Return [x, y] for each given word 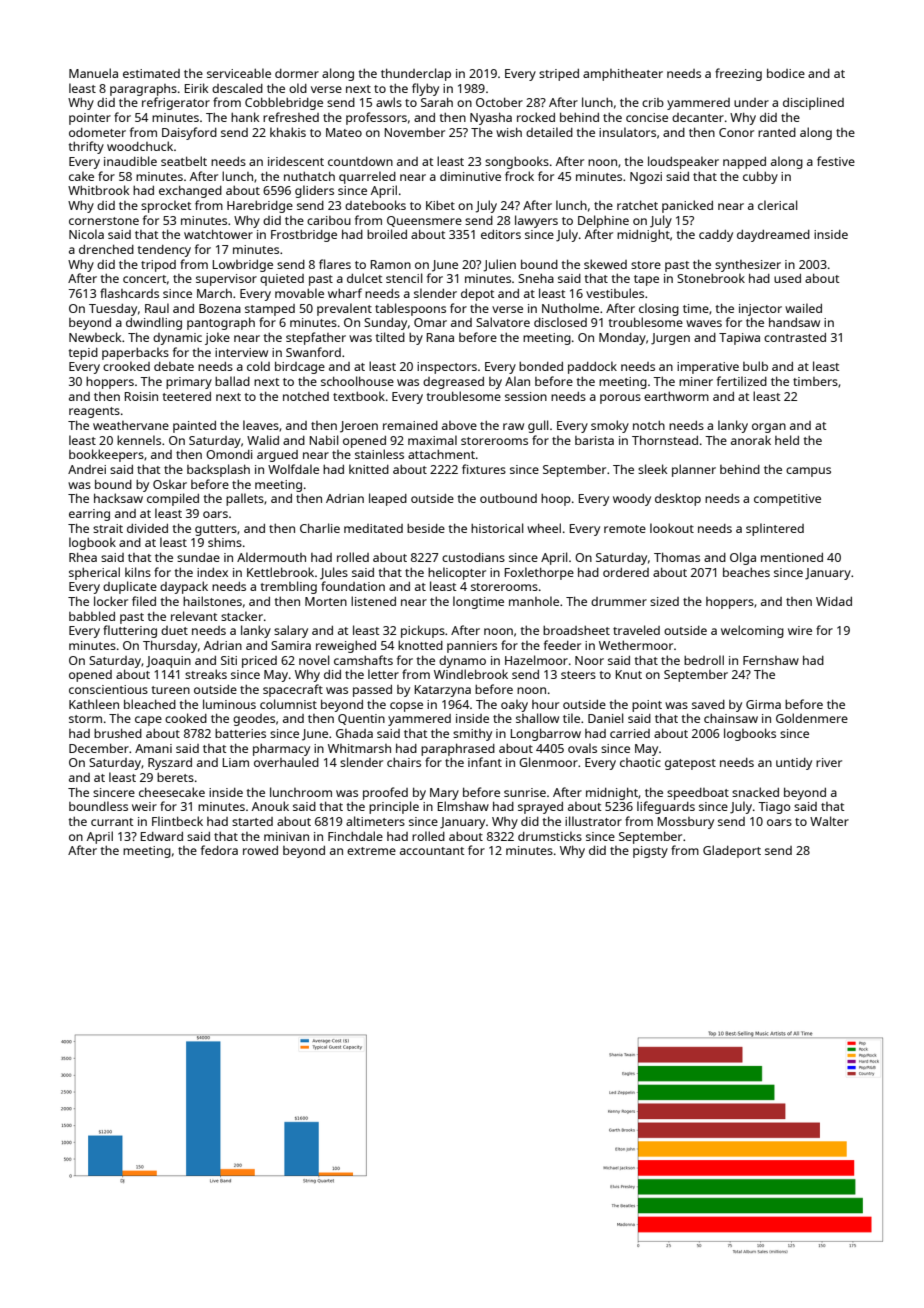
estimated [151, 73]
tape [646, 280]
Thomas [677, 557]
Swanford [313, 352]
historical [497, 528]
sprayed [540, 808]
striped [559, 75]
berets [175, 777]
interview [241, 352]
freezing [738, 74]
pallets [245, 499]
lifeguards [666, 807]
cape [148, 721]
